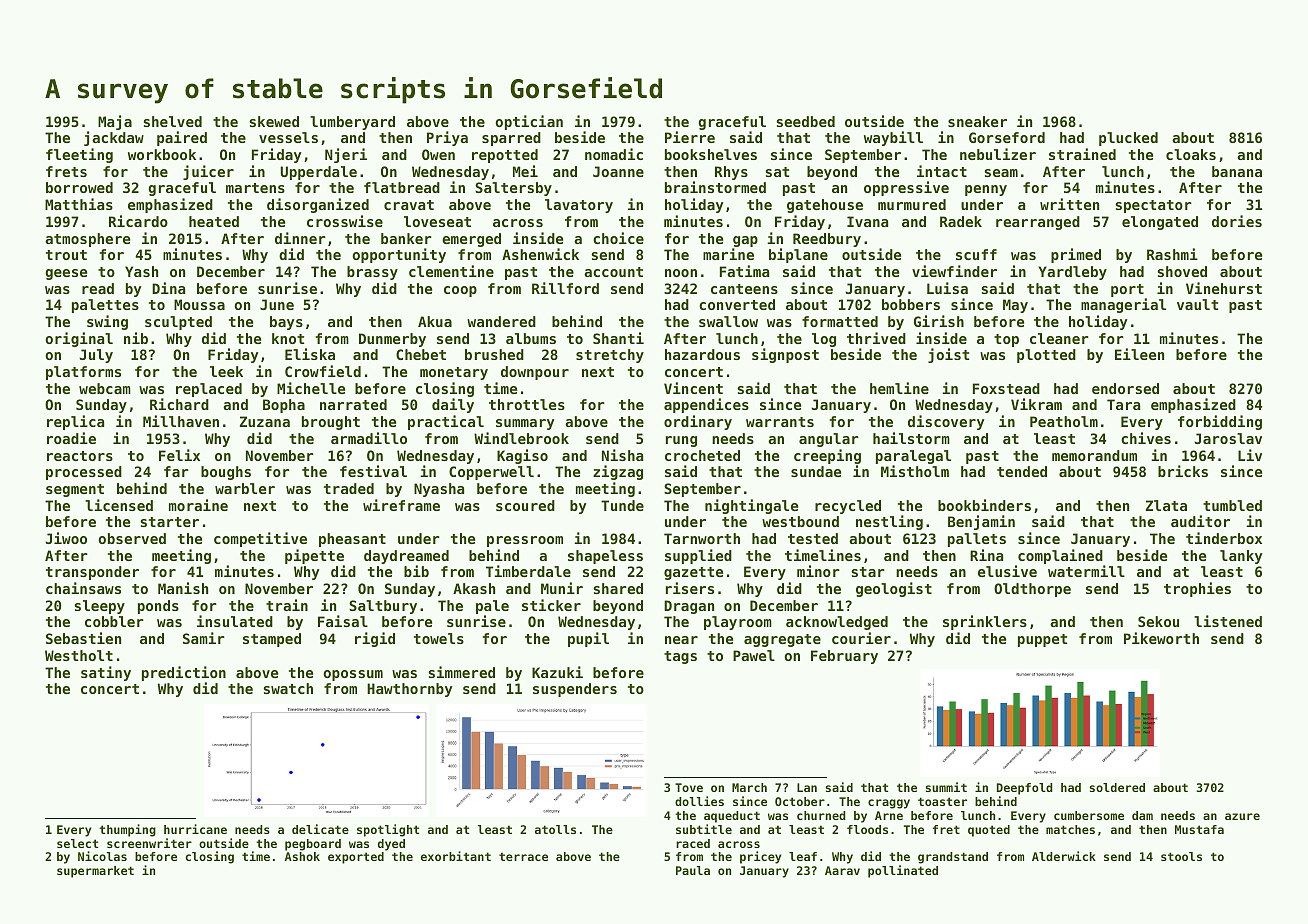 The height and width of the page is (924, 1308). Describe the element at coordinates (373, 471) in the page. I see `festival` at that location.
